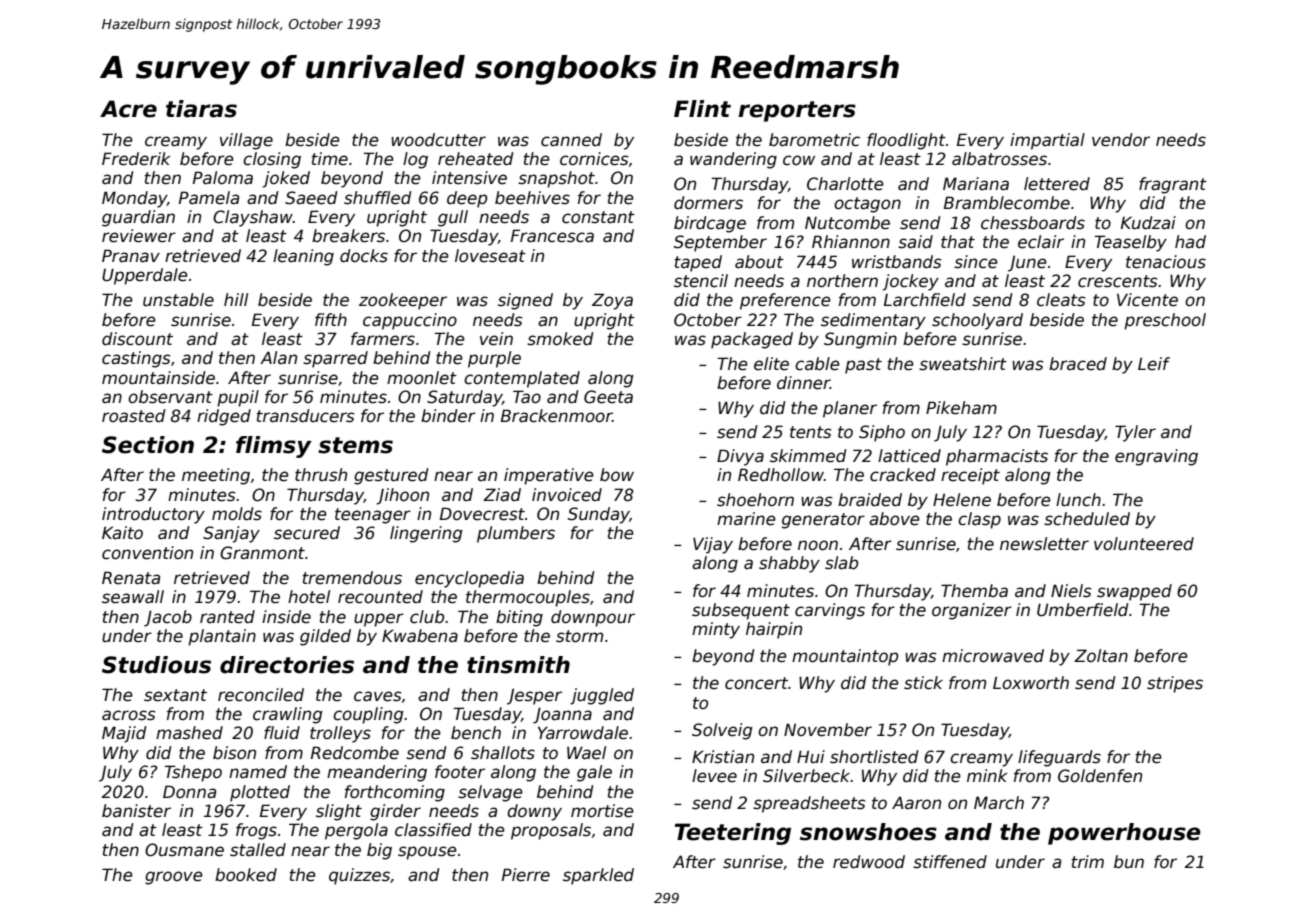 The height and width of the screenshot is (924, 1308). What do you see at coordinates (571, 140) in the screenshot?
I see `canned` at bounding box center [571, 140].
